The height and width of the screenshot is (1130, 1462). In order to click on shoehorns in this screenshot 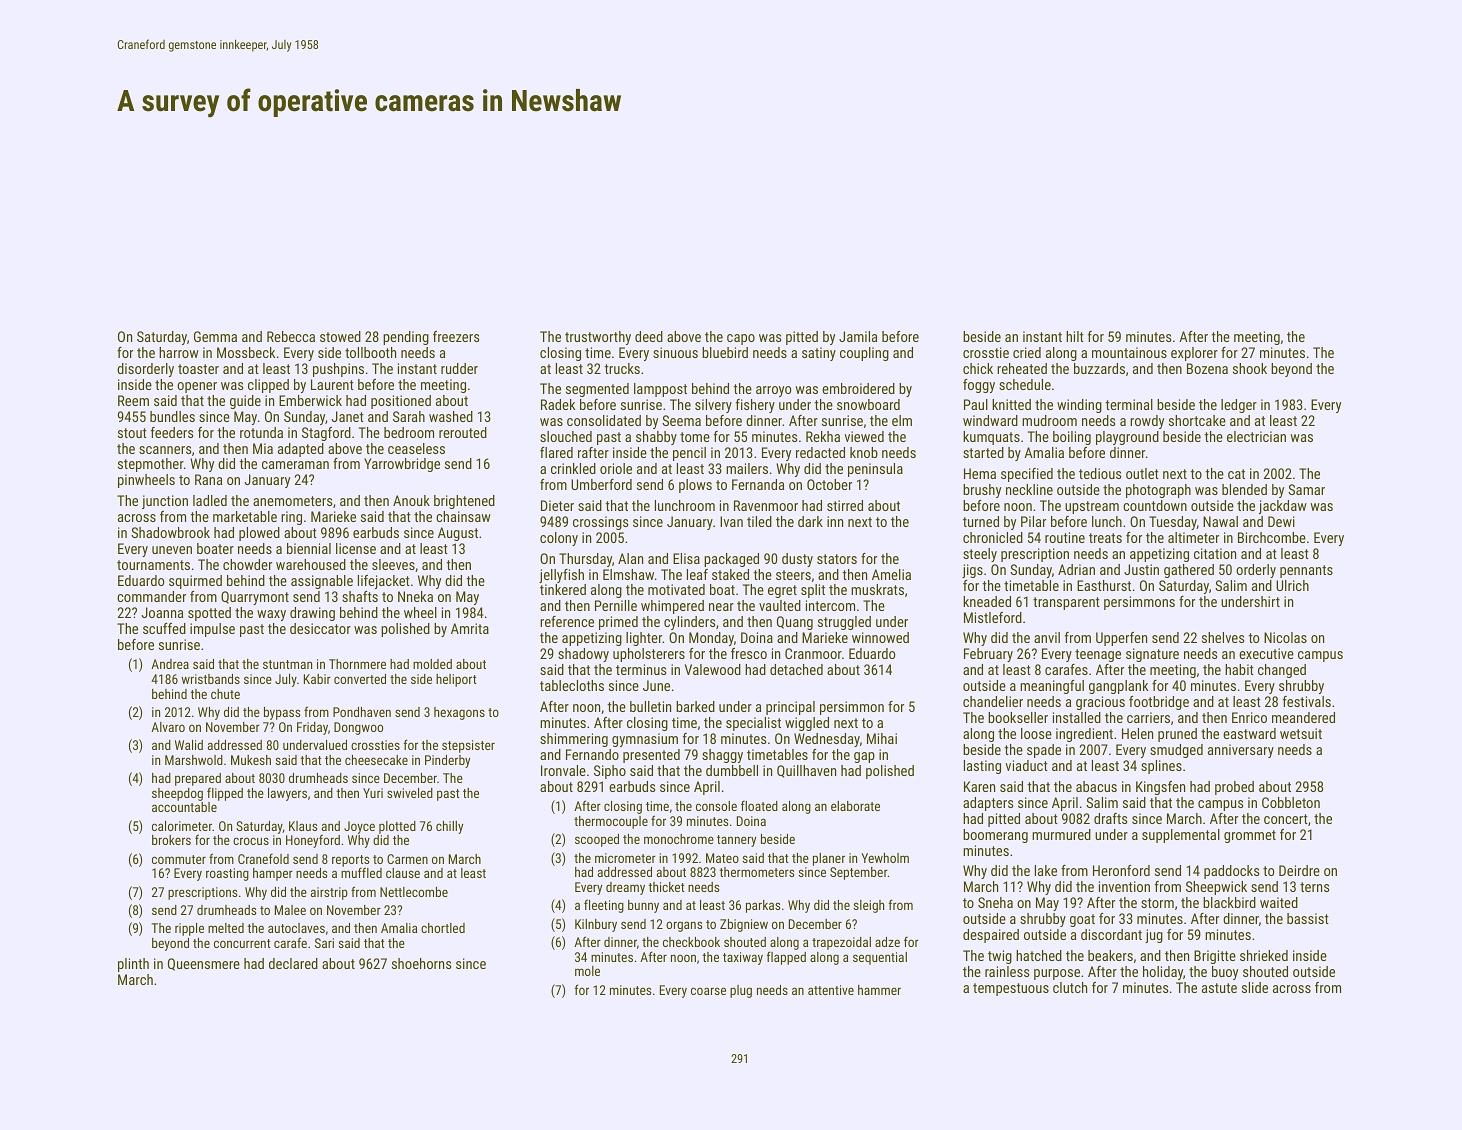, I will do `click(421, 963)`.
